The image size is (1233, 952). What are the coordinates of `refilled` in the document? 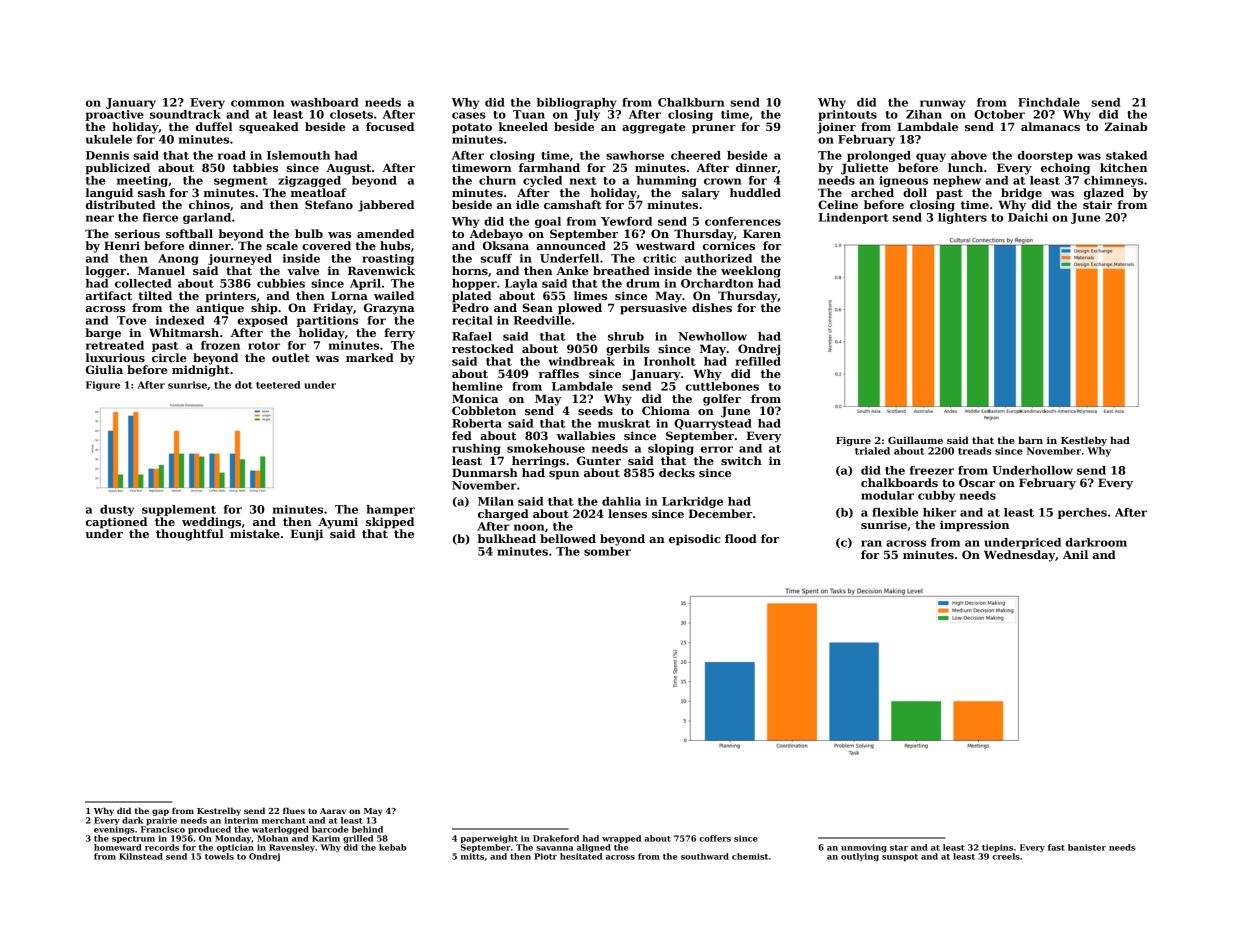 It's located at (758, 361).
